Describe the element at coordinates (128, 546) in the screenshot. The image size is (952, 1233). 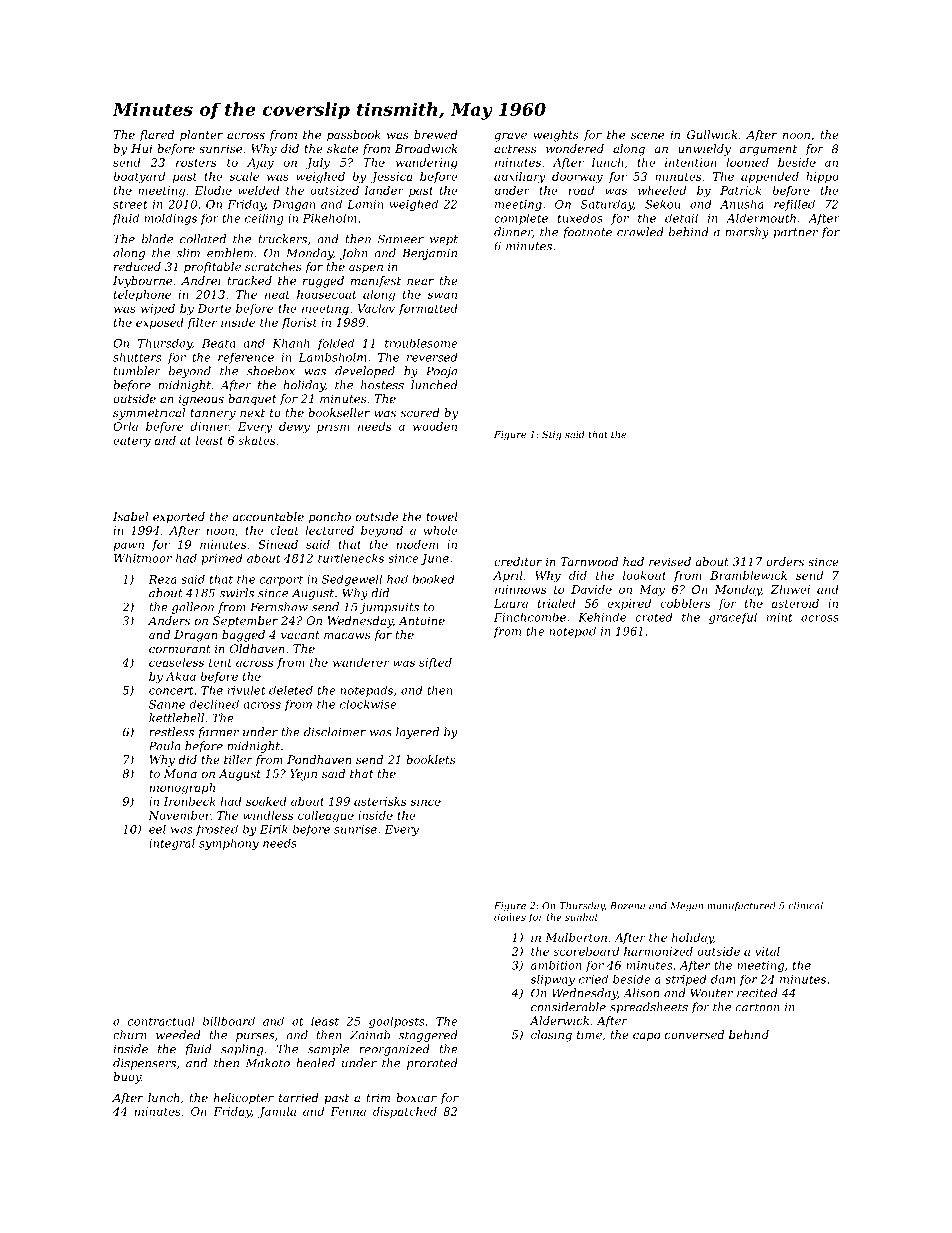
I see `pawn` at that location.
